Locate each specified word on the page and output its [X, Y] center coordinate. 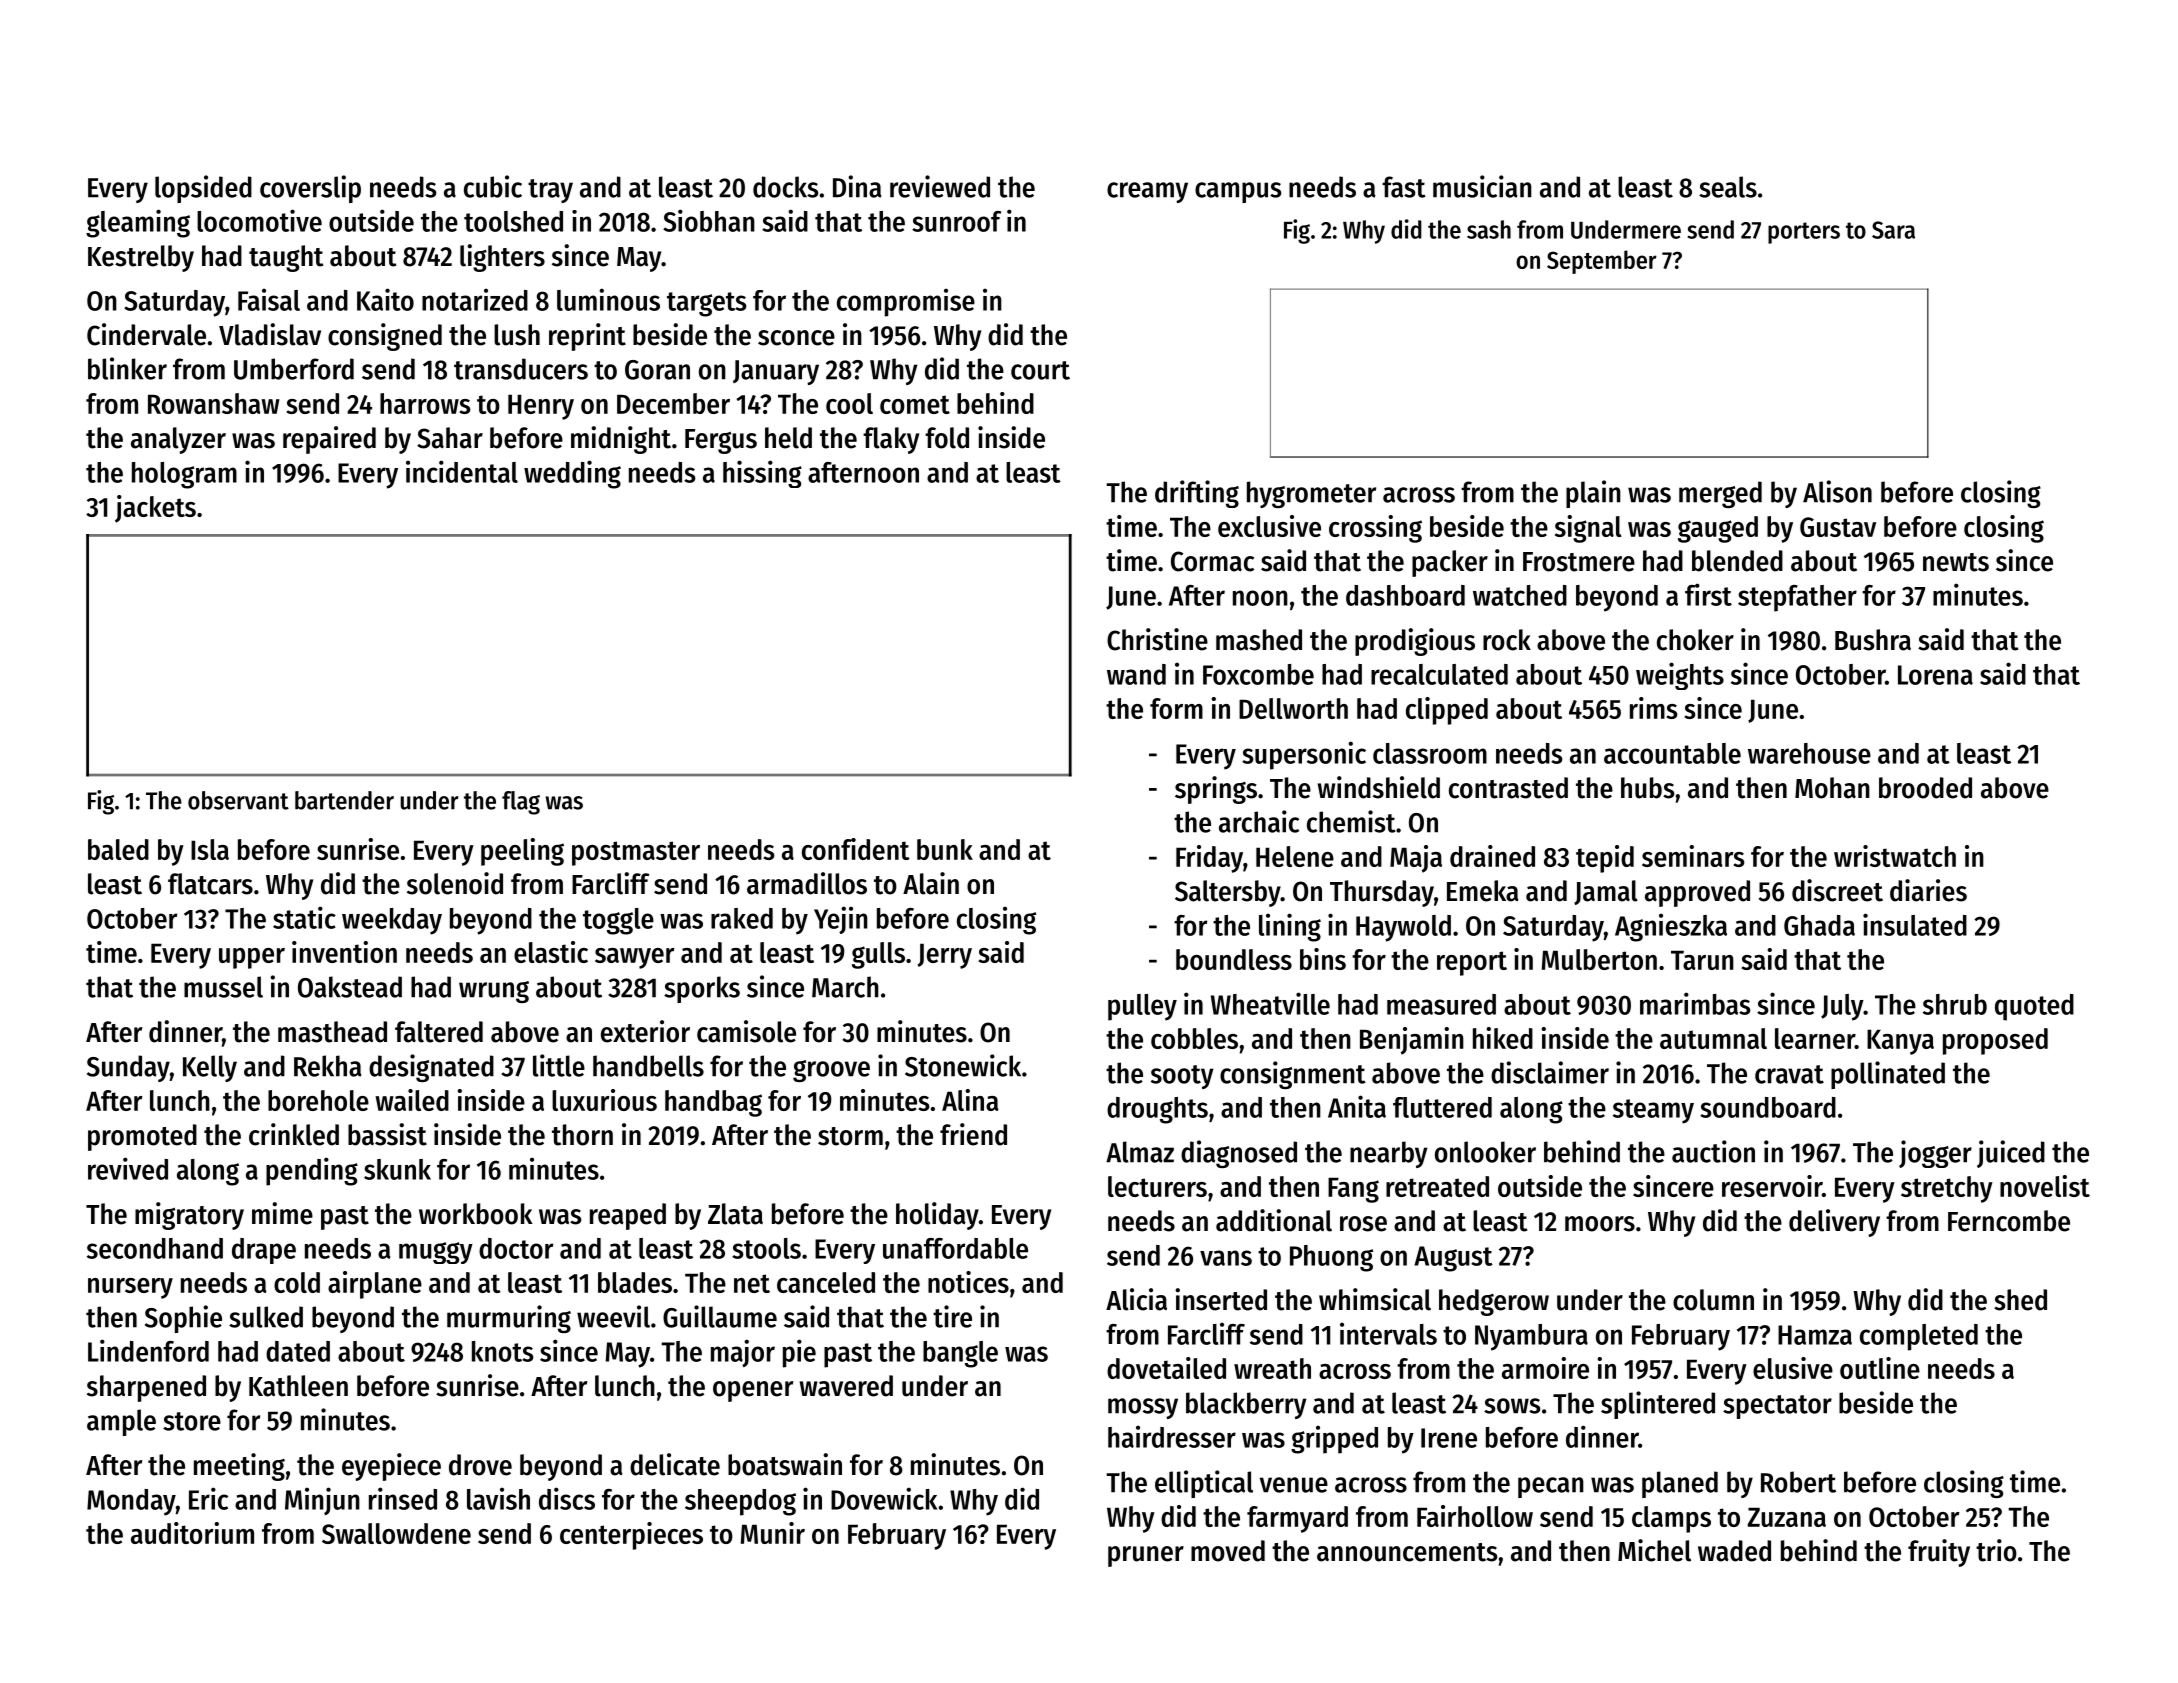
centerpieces [631, 1536]
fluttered [1442, 1107]
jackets [155, 509]
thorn [582, 1135]
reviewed [940, 186]
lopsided [203, 189]
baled [118, 849]
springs [1216, 790]
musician [1482, 186]
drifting [1197, 494]
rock [1507, 640]
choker [1695, 640]
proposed [1995, 1041]
